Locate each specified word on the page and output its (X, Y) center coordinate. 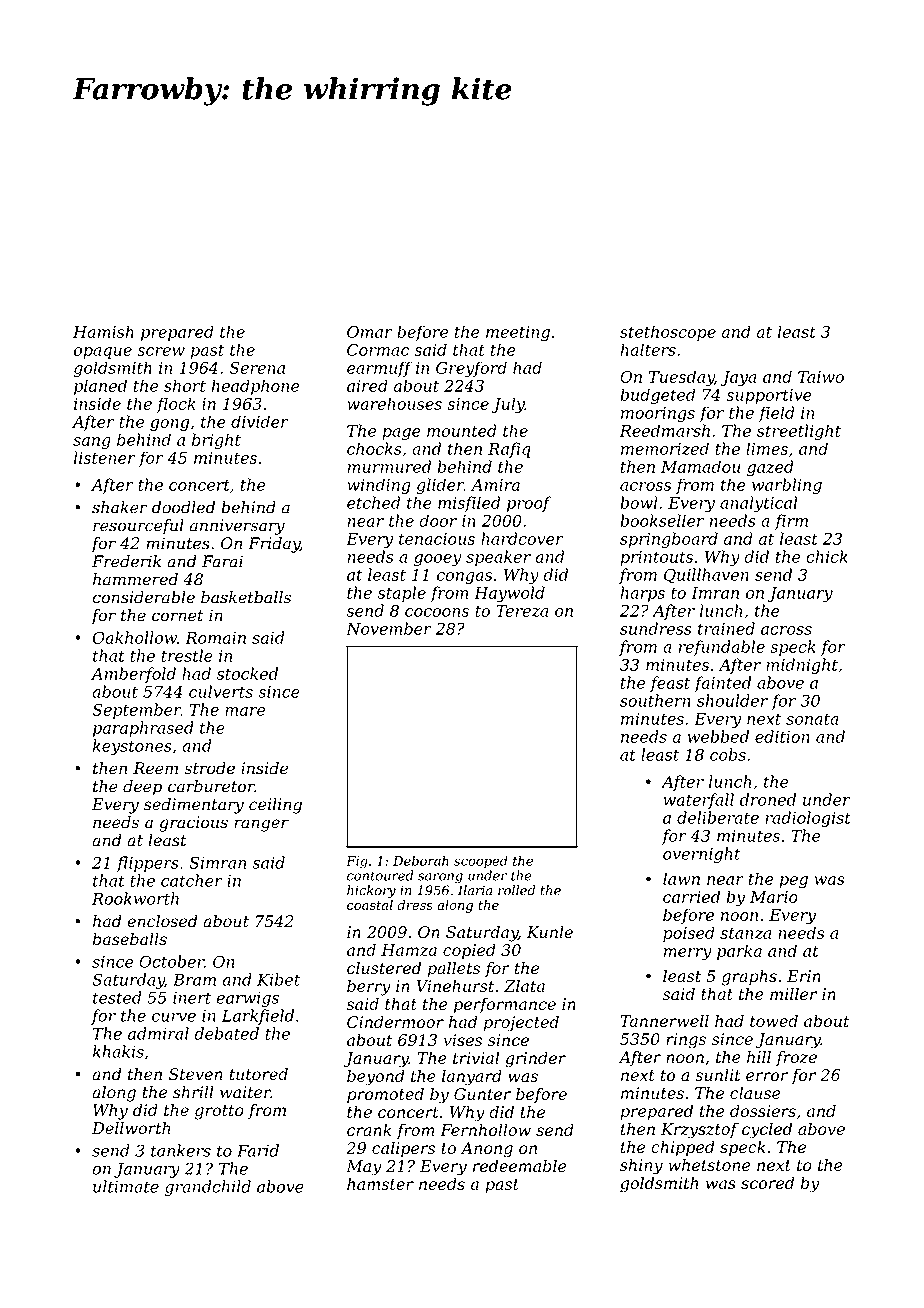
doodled (183, 507)
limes (767, 448)
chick (827, 556)
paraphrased (143, 729)
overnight (701, 855)
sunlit (718, 1074)
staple (402, 594)
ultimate (126, 1186)
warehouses (394, 403)
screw (161, 351)
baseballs (130, 939)
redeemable (519, 1165)
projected (521, 1023)
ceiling (275, 806)
